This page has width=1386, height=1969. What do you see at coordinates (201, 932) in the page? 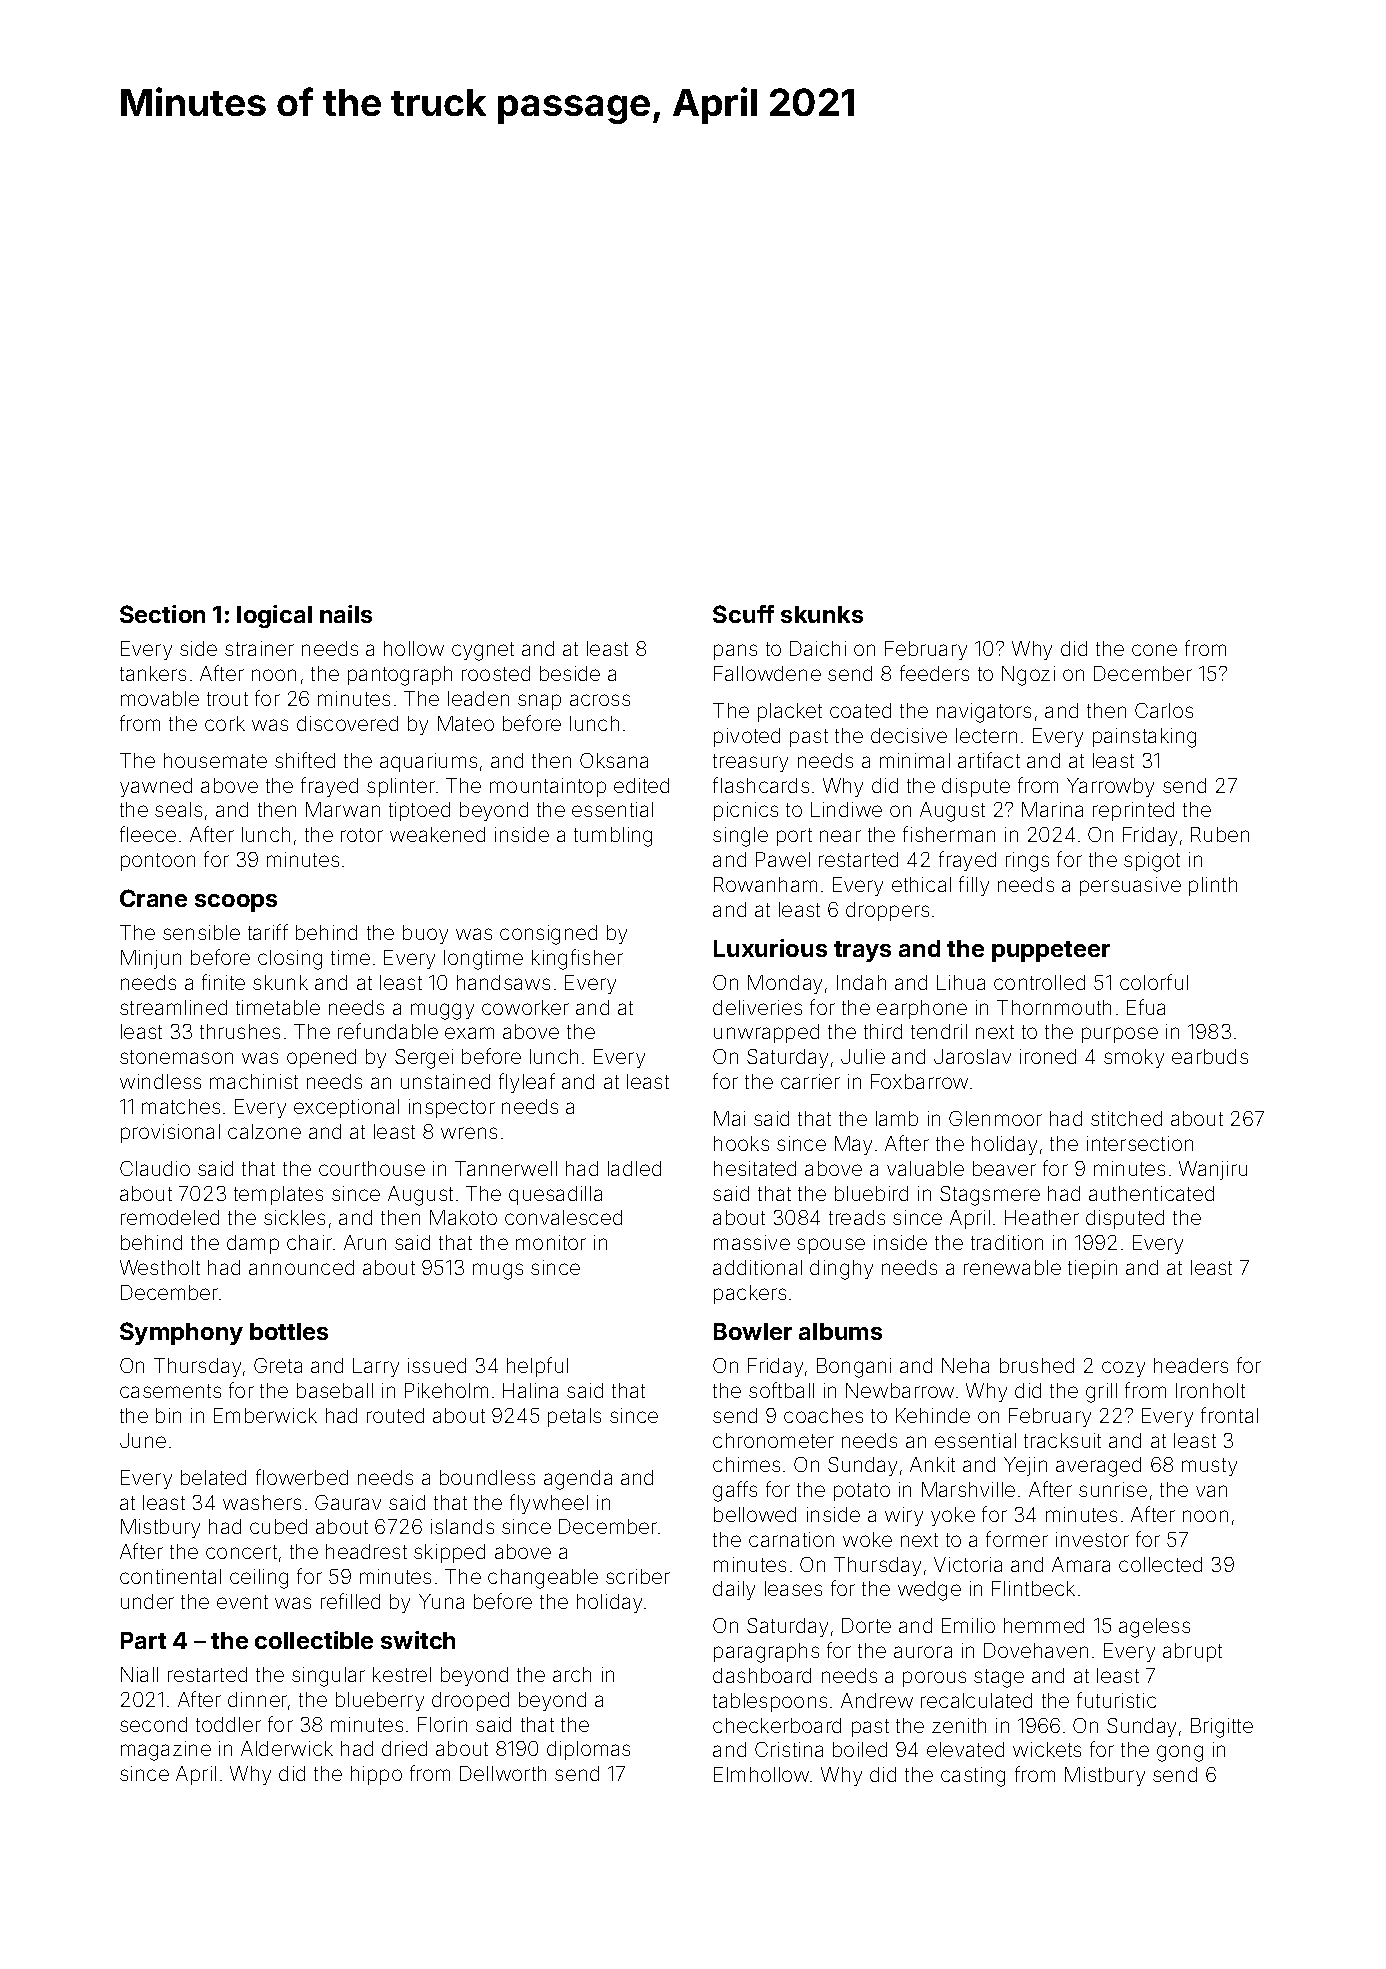
I see `sensible` at bounding box center [201, 932].
